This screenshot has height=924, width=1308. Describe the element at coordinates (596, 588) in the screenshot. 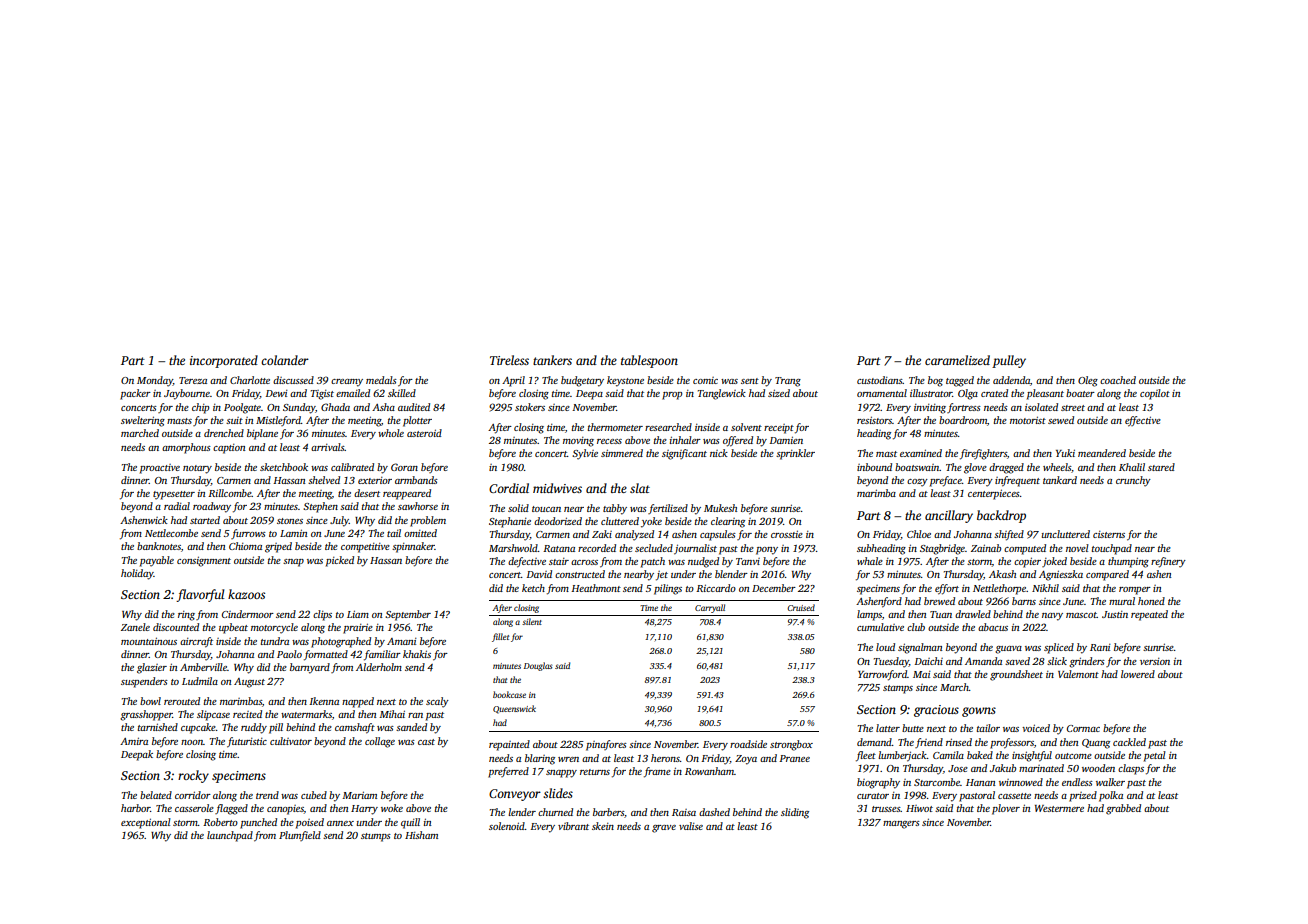

I see `Heathmont` at that location.
